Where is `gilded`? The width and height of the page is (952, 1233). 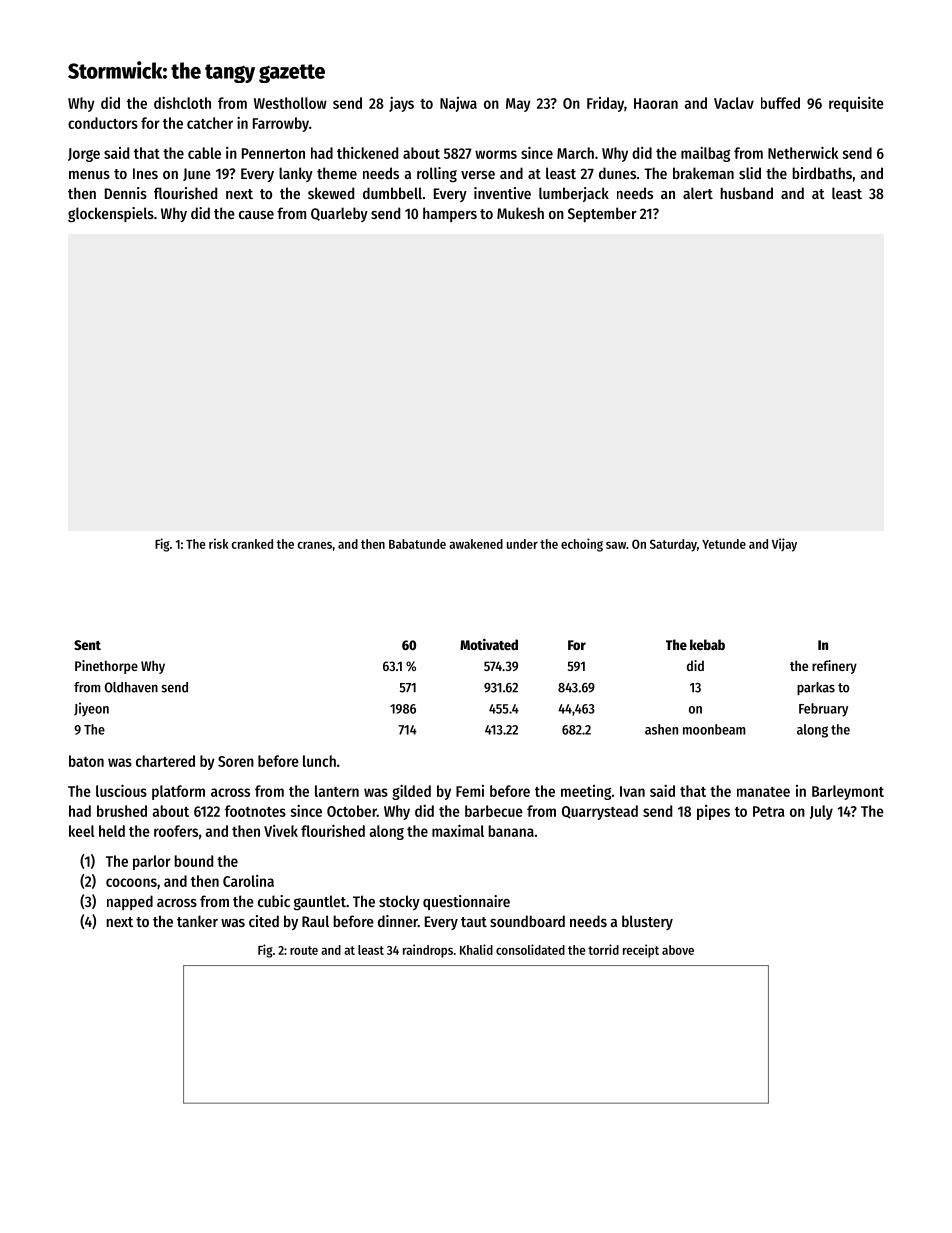
gilded is located at coordinates (411, 792).
